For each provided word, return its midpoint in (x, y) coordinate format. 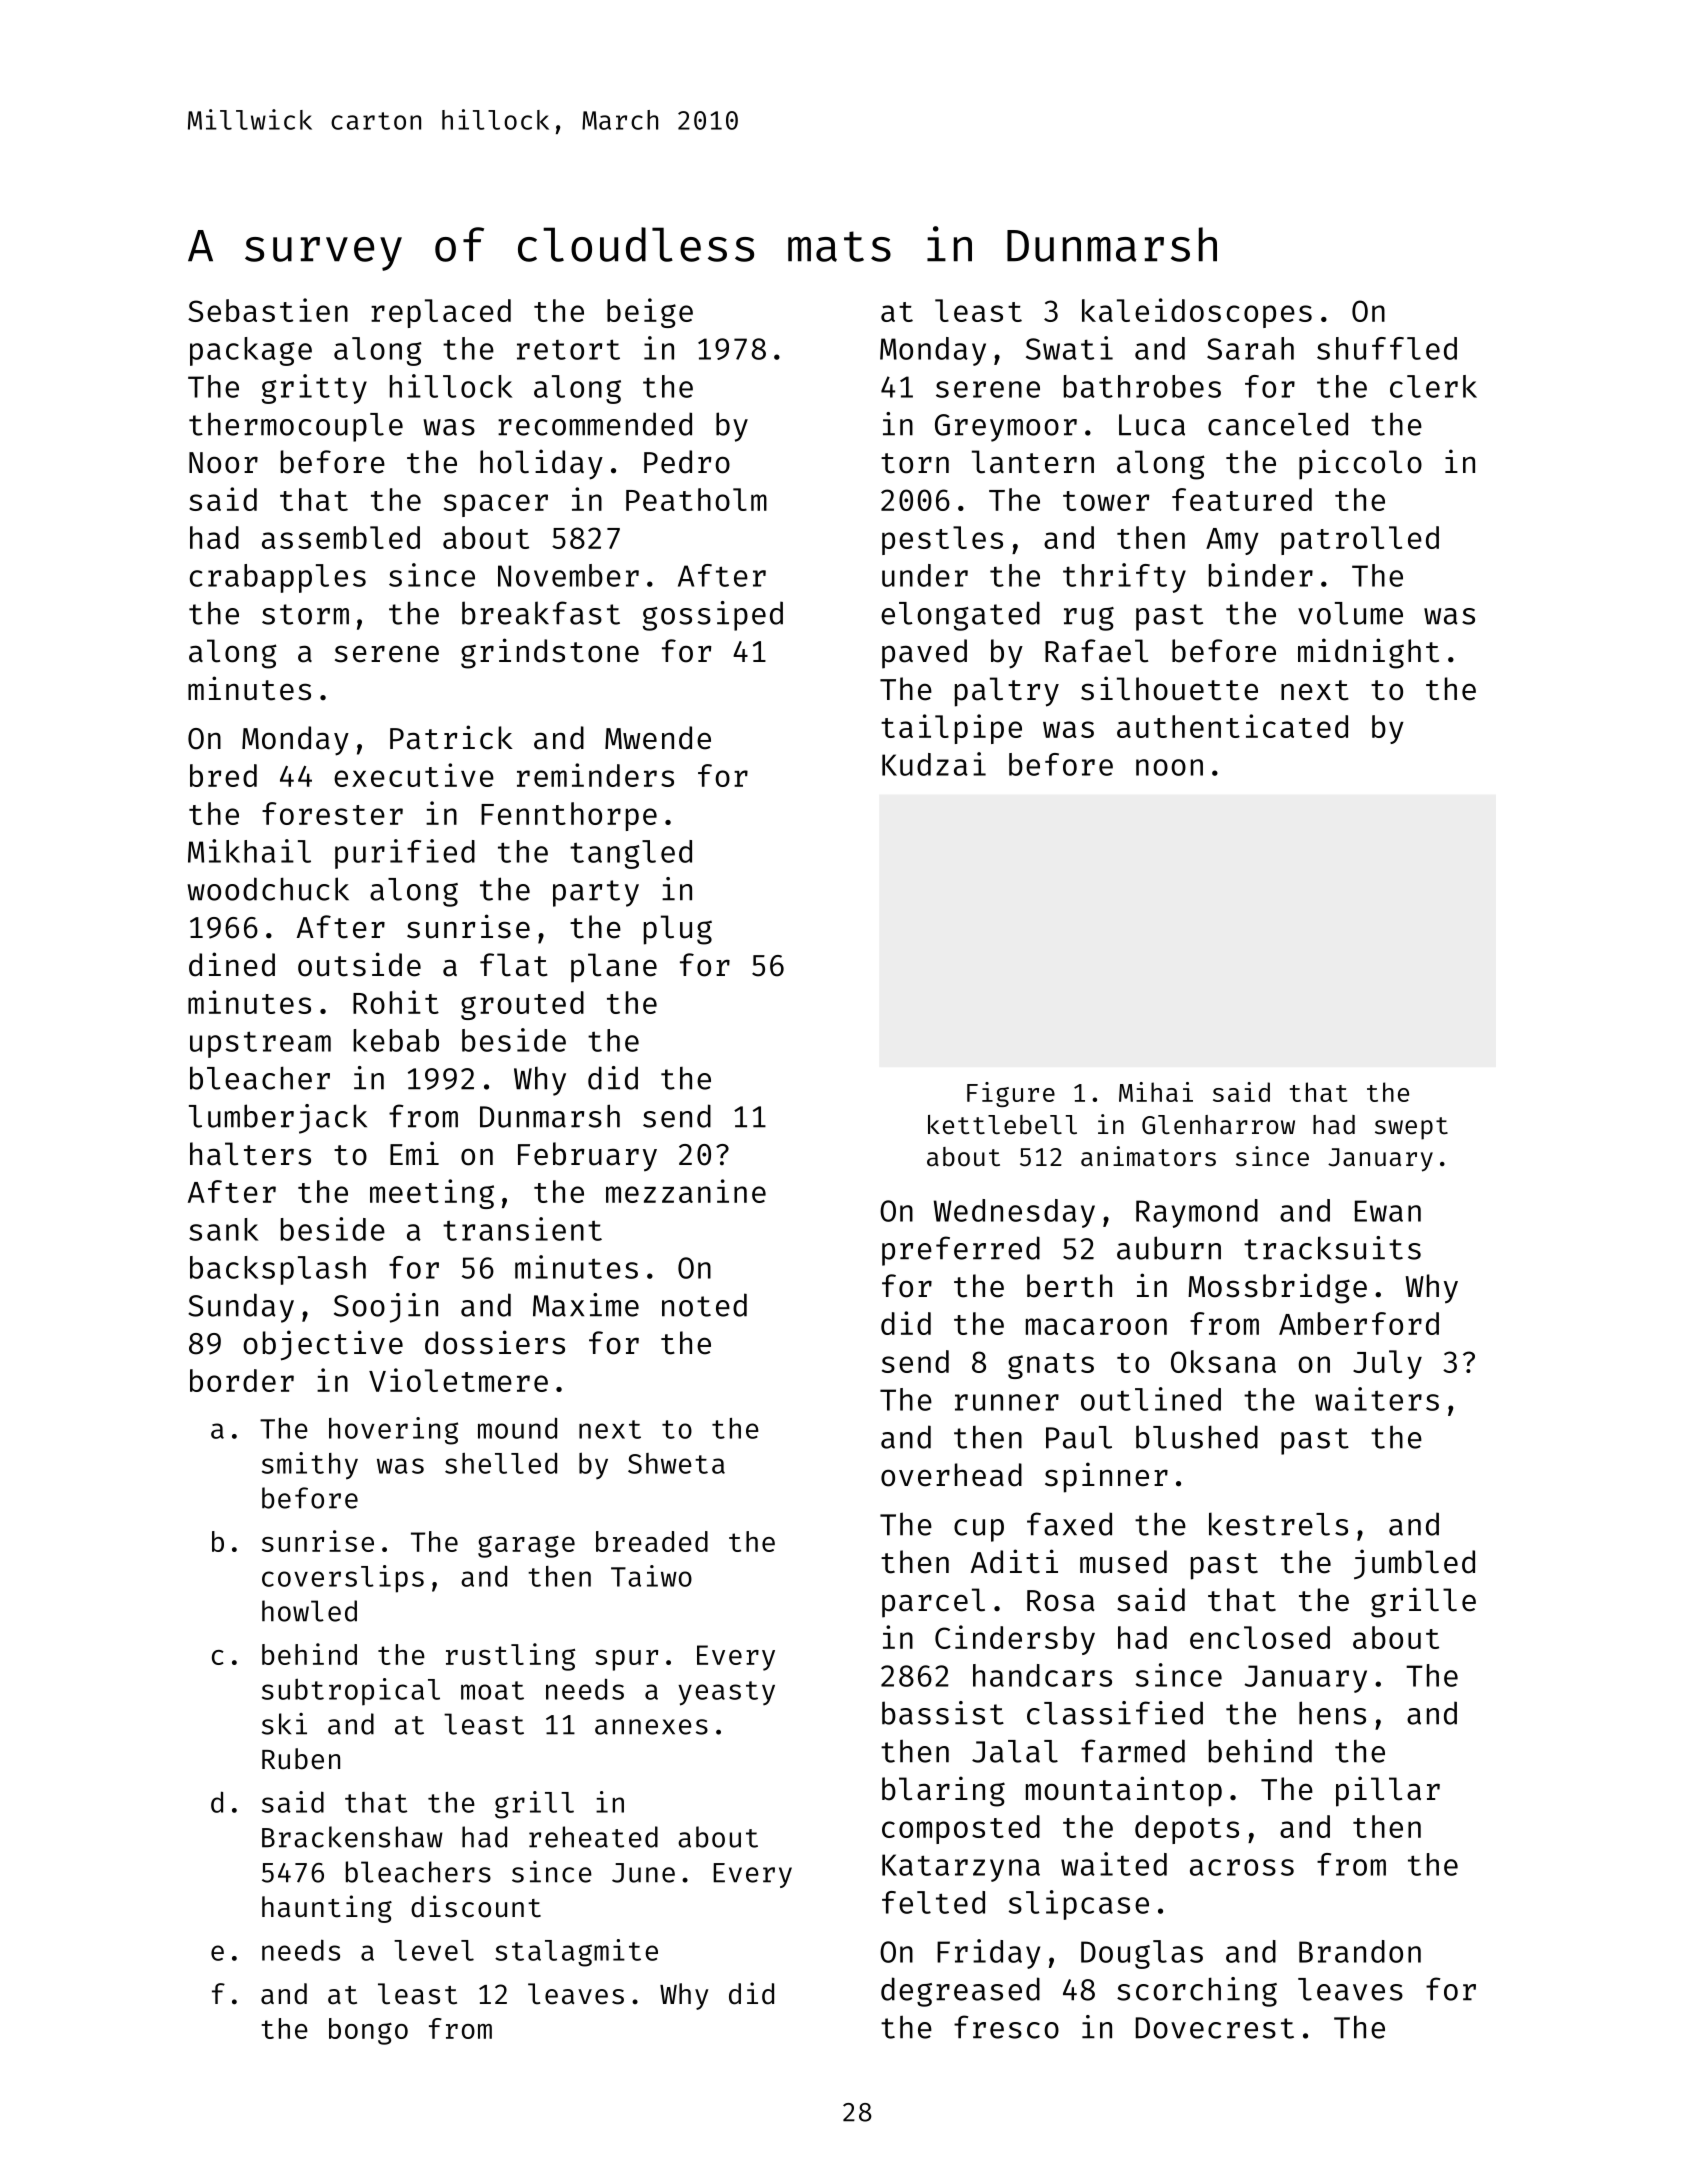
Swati (1069, 348)
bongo (368, 2031)
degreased (960, 1992)
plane (614, 968)
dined (232, 964)
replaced (441, 313)
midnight (1368, 653)
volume (1350, 613)
